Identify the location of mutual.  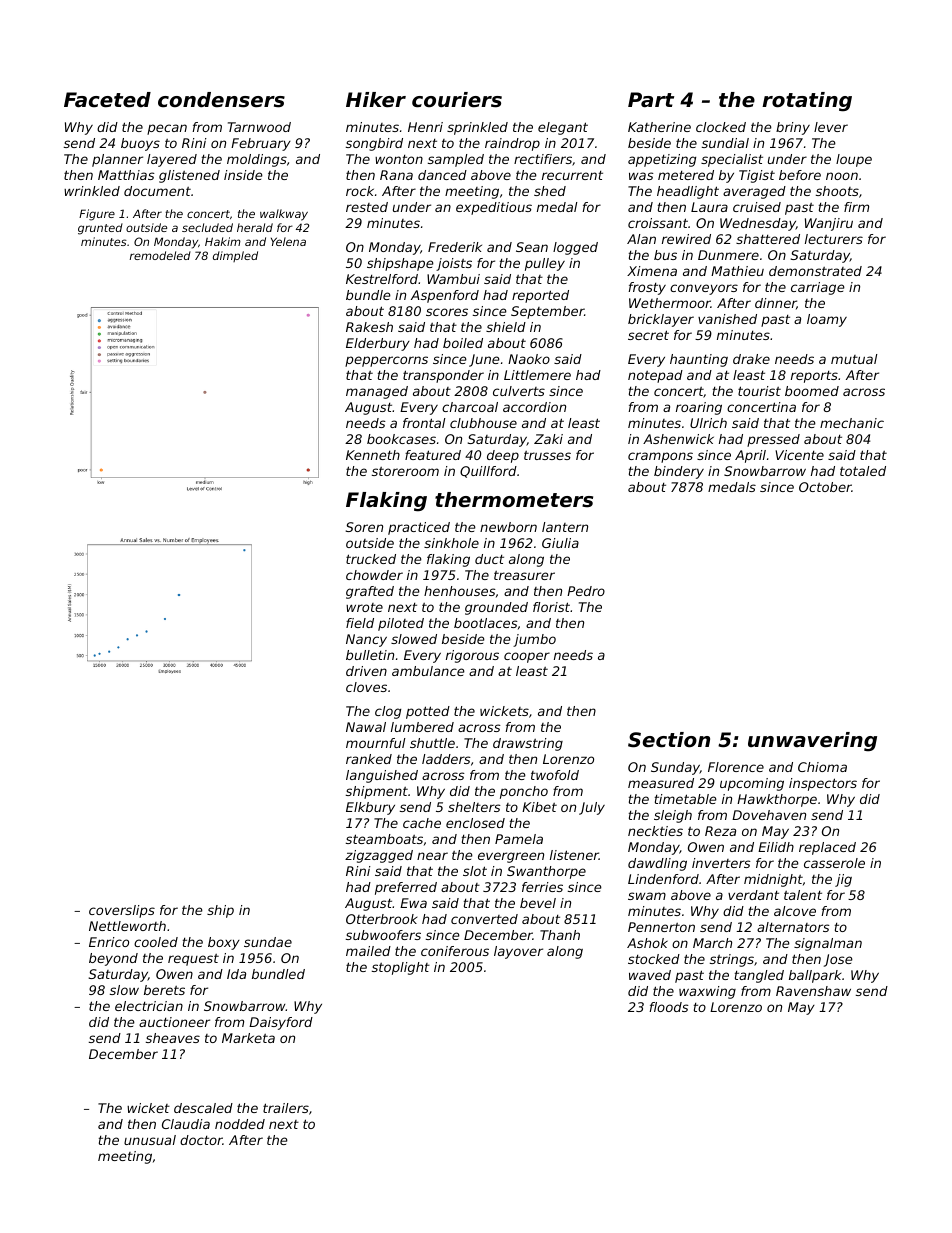
(854, 359).
